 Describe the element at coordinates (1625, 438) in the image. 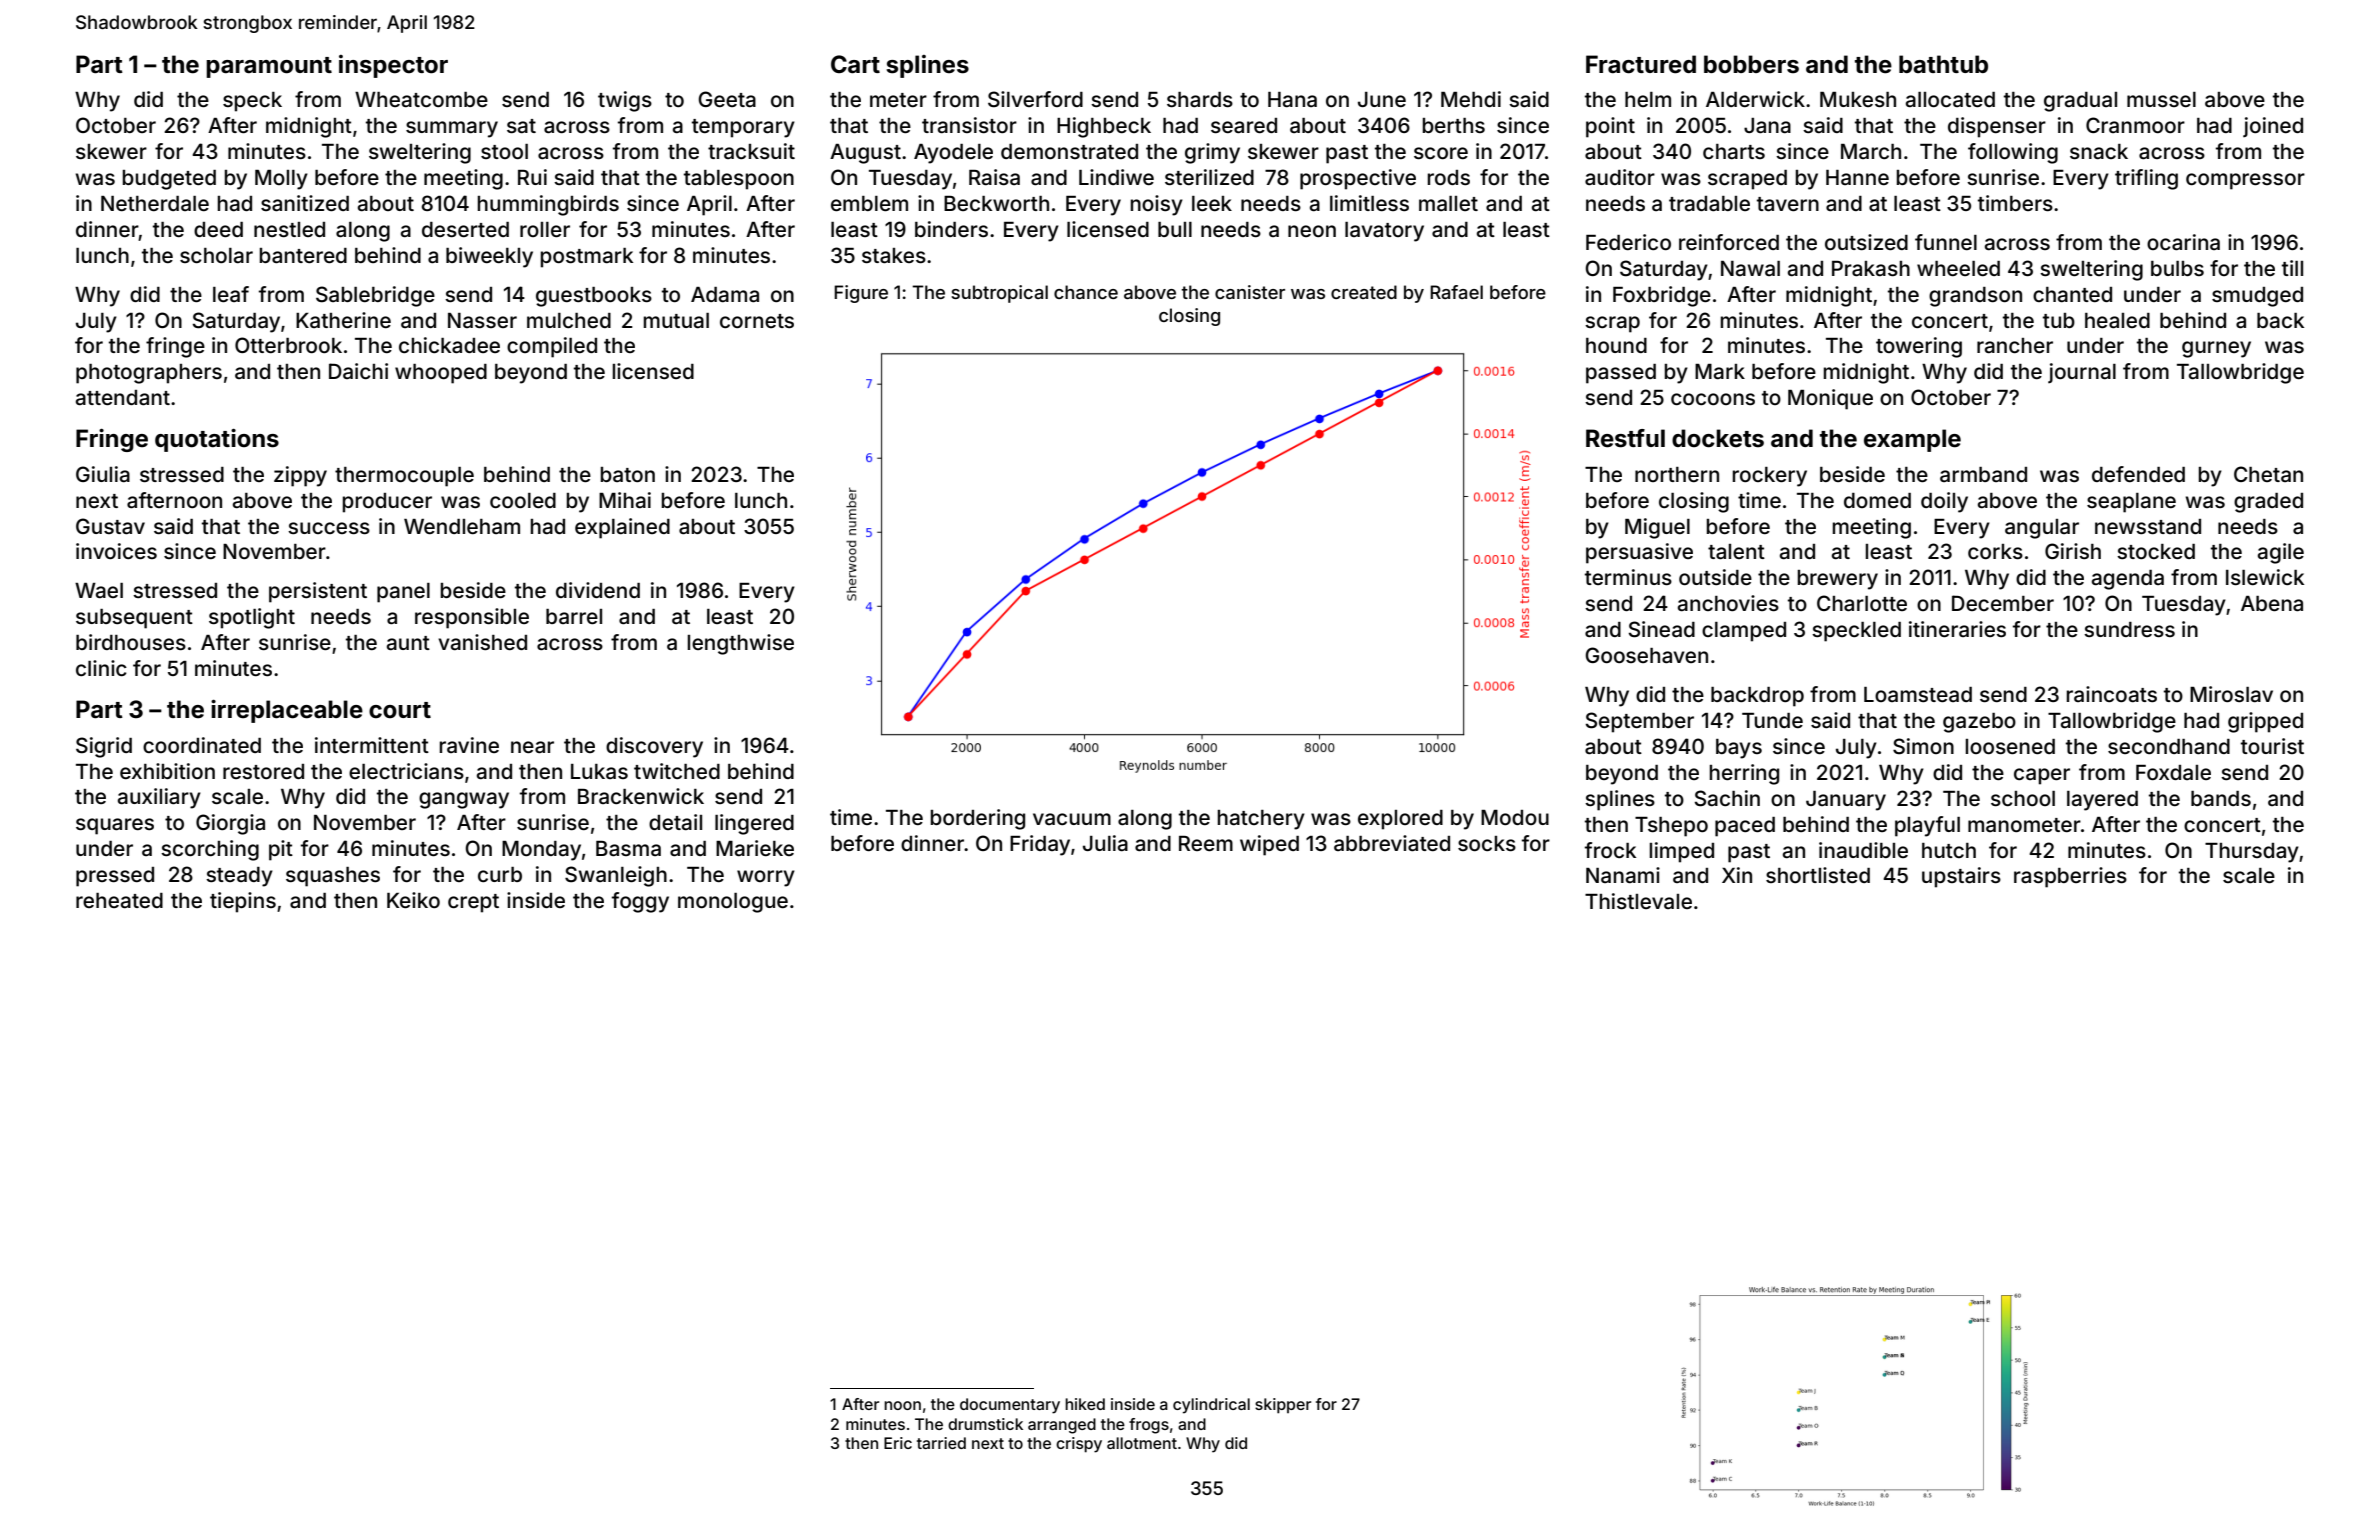

I see `Restful` at that location.
